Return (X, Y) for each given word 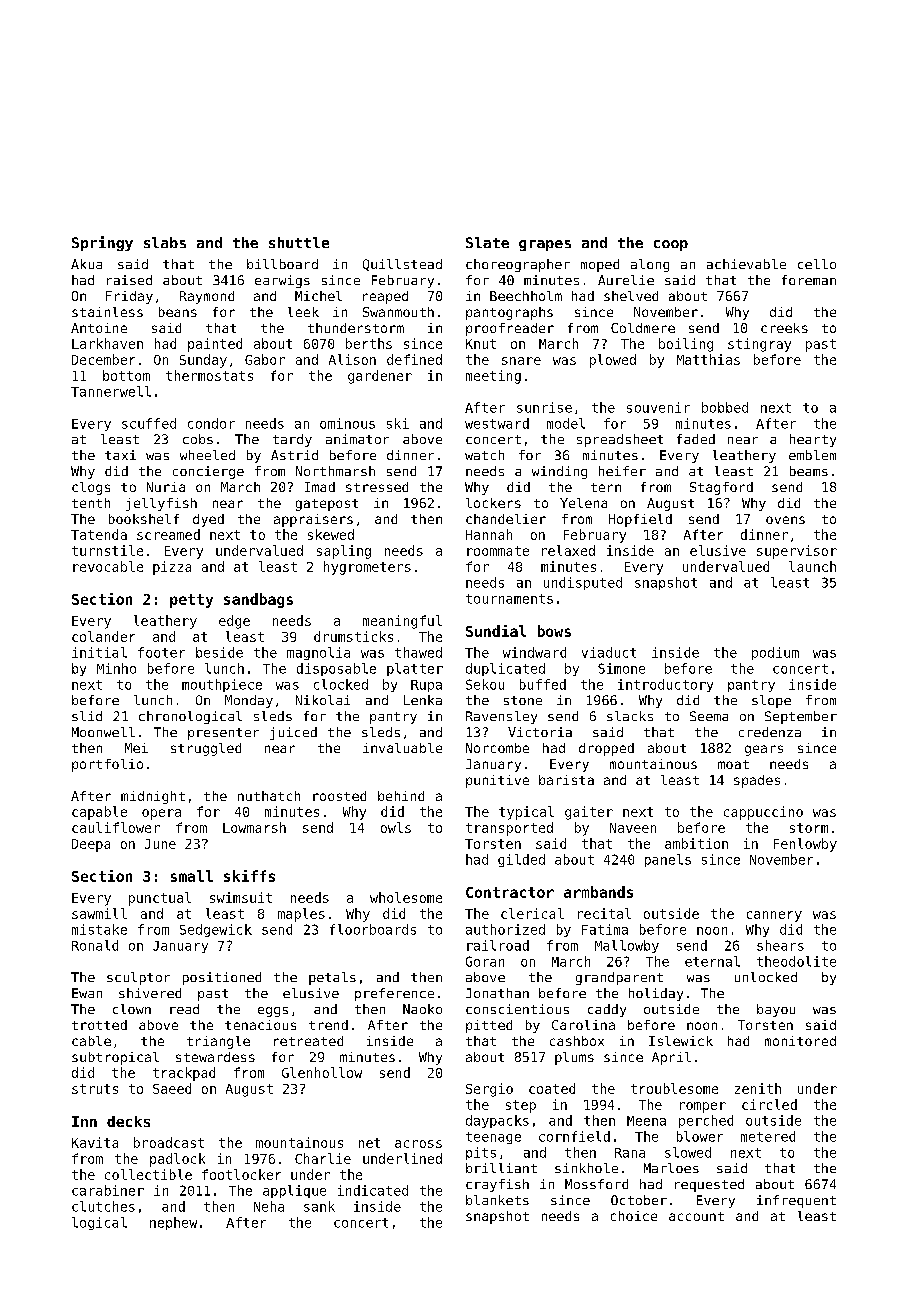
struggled (206, 749)
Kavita (95, 1142)
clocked (341, 684)
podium (775, 653)
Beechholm (526, 296)
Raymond (207, 297)
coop (671, 245)
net (369, 1143)
